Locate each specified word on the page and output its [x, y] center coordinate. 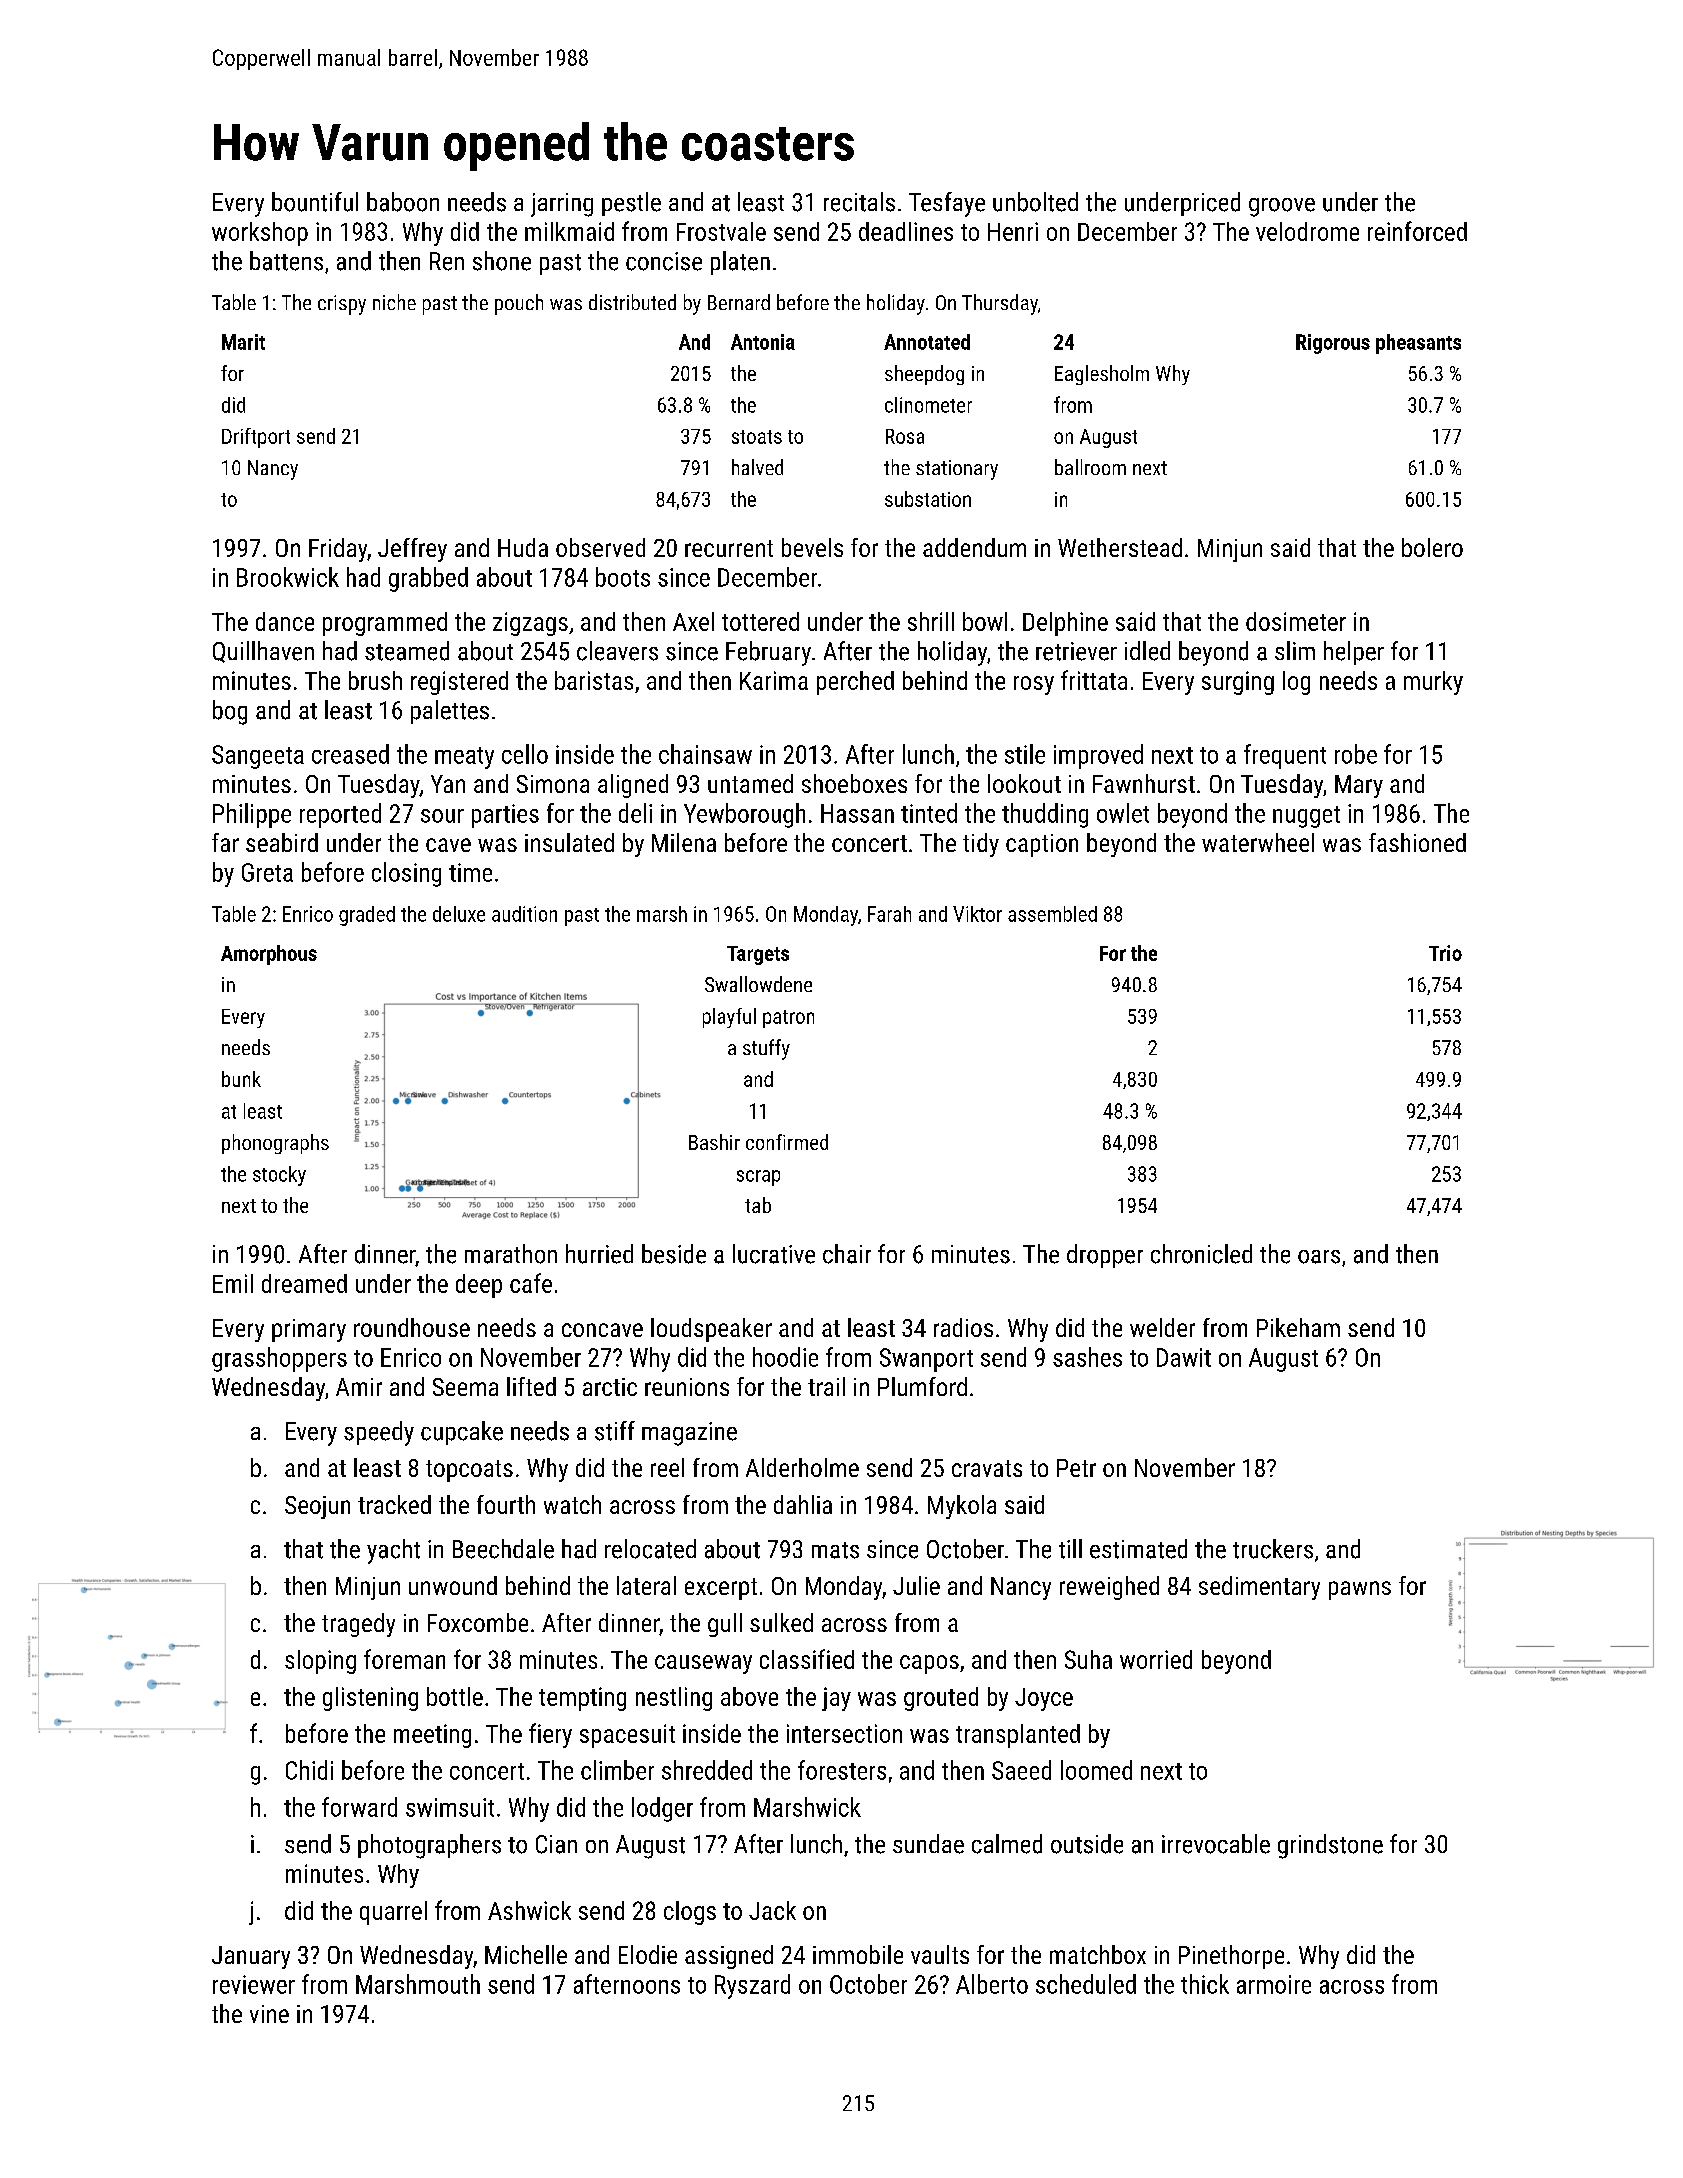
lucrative [774, 1254]
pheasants [1418, 344]
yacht [393, 1551]
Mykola [962, 1507]
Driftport [256, 438]
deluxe [459, 914]
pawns [1360, 1590]
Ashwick [529, 1910]
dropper [1105, 1256]
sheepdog [924, 375]
